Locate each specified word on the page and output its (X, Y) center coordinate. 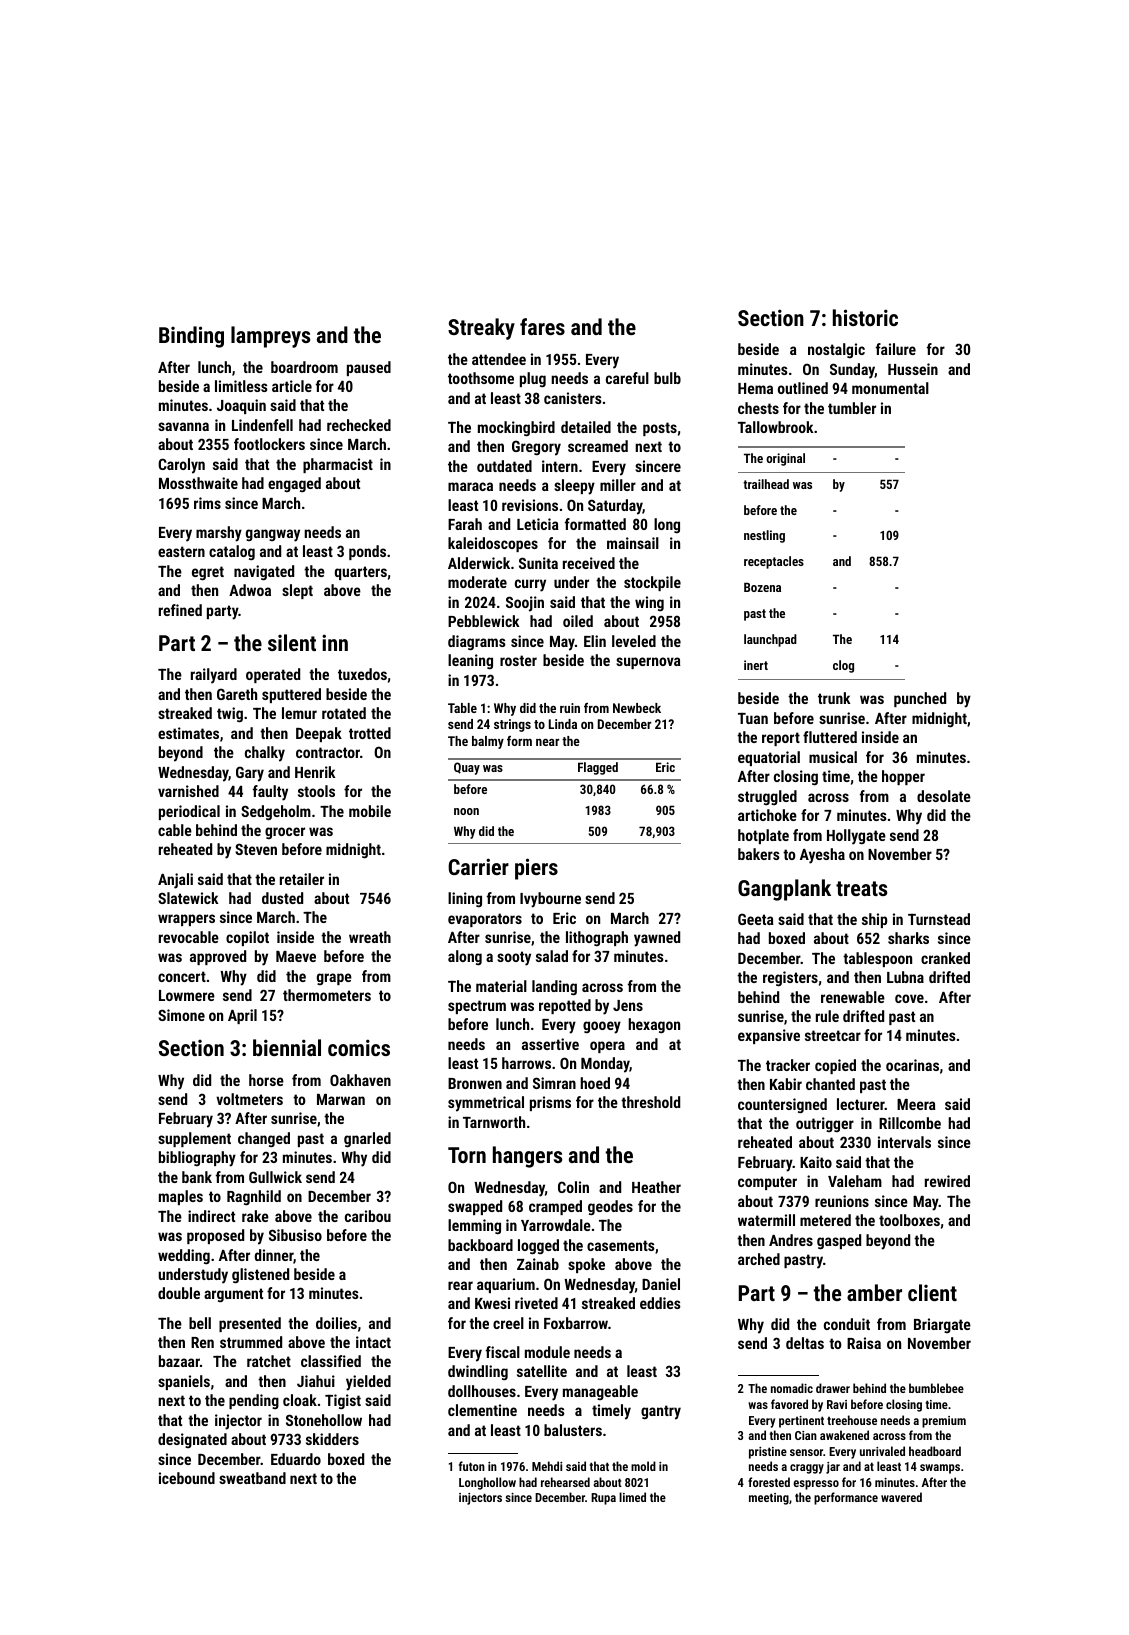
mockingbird (516, 429)
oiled (578, 621)
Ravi (837, 1404)
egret (208, 573)
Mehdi (547, 1466)
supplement (194, 1139)
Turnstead (939, 919)
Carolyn (181, 466)
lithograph (597, 939)
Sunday (852, 371)
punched (920, 699)
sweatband (252, 1478)
